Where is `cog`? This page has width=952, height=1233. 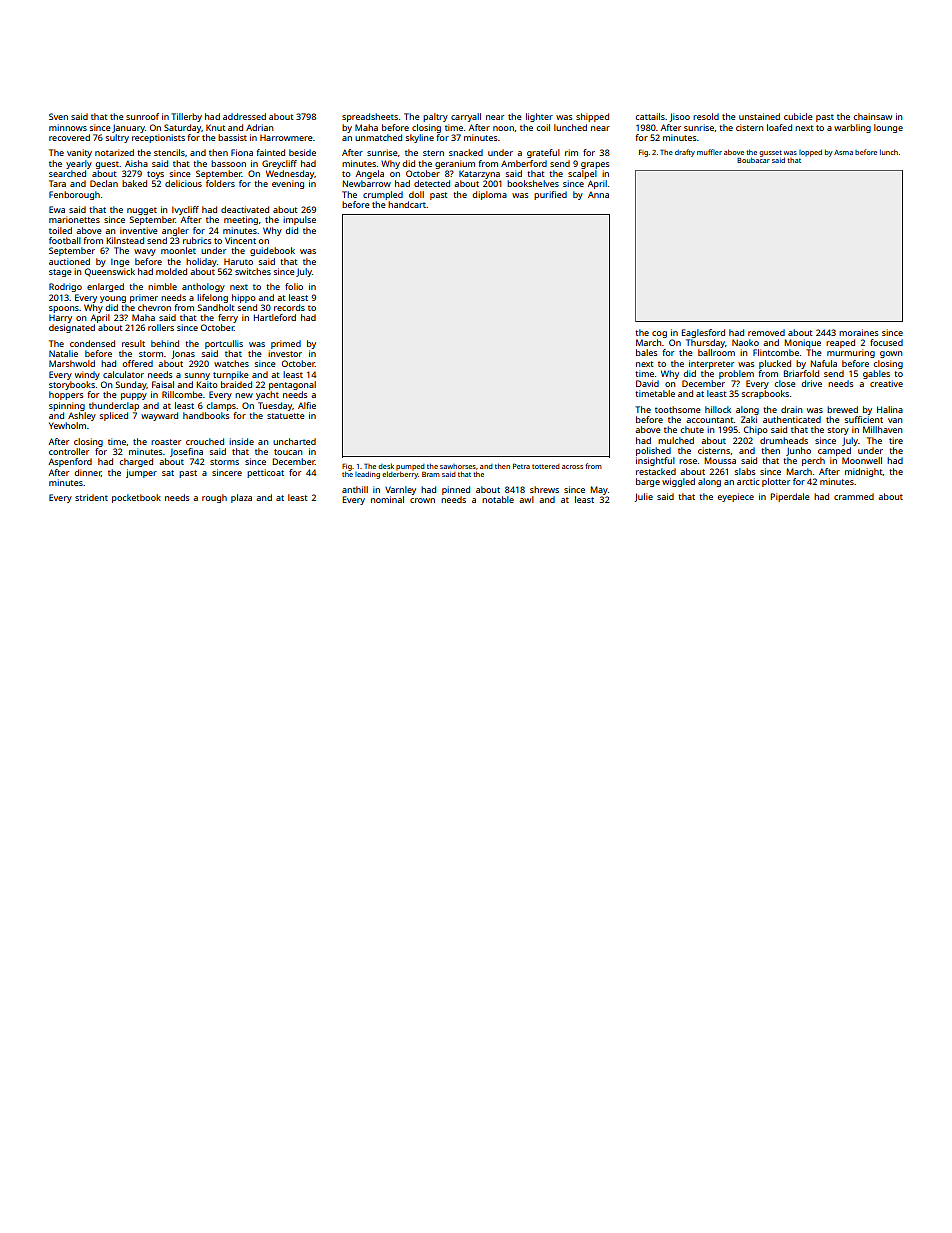 cog is located at coordinates (659, 334).
